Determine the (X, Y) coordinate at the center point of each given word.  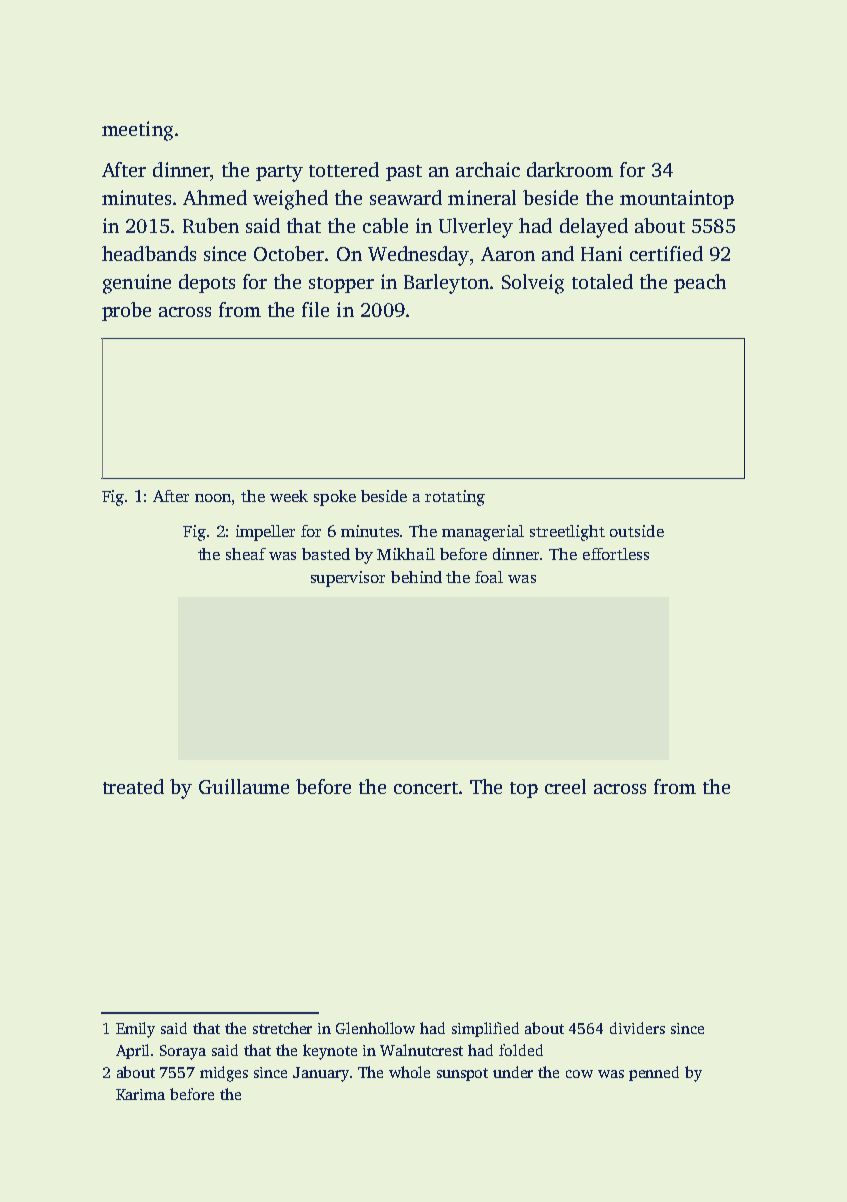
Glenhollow (375, 1028)
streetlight (567, 533)
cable (385, 225)
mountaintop (677, 199)
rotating (455, 498)
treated (133, 786)
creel (565, 786)
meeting (137, 131)
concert (426, 788)
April (132, 1051)
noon (213, 498)
